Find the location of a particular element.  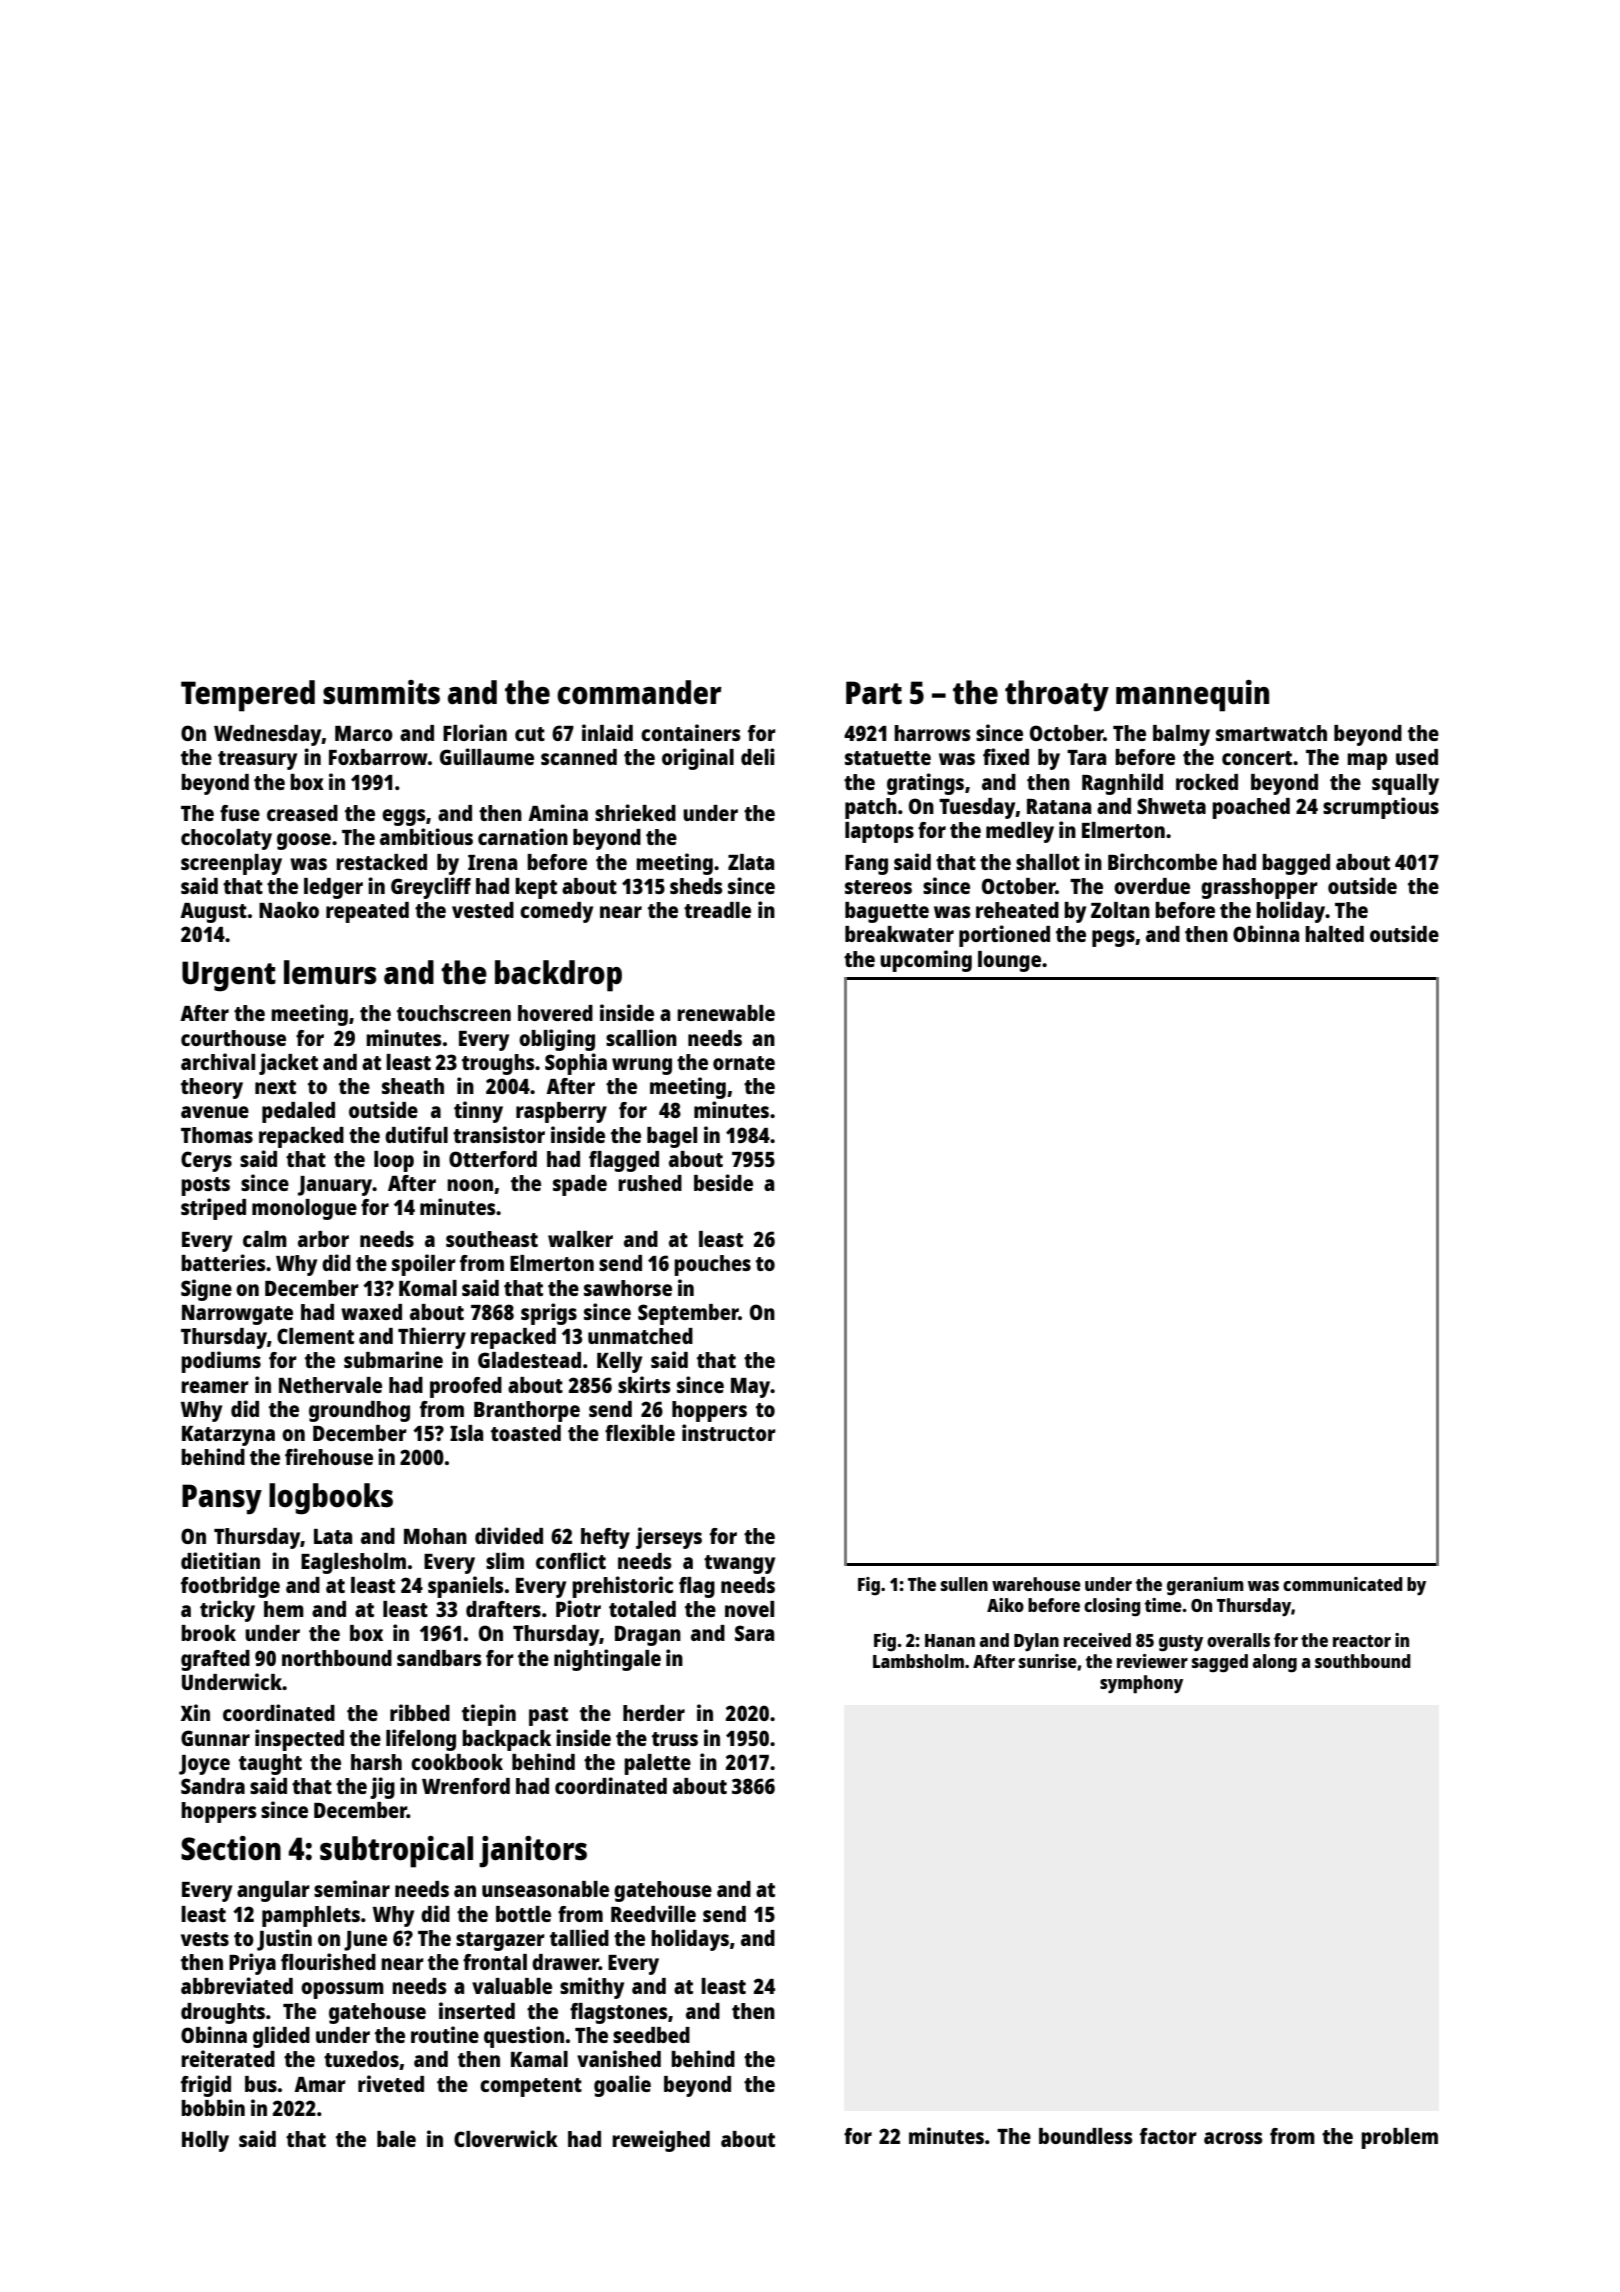

halted is located at coordinates (1334, 934).
